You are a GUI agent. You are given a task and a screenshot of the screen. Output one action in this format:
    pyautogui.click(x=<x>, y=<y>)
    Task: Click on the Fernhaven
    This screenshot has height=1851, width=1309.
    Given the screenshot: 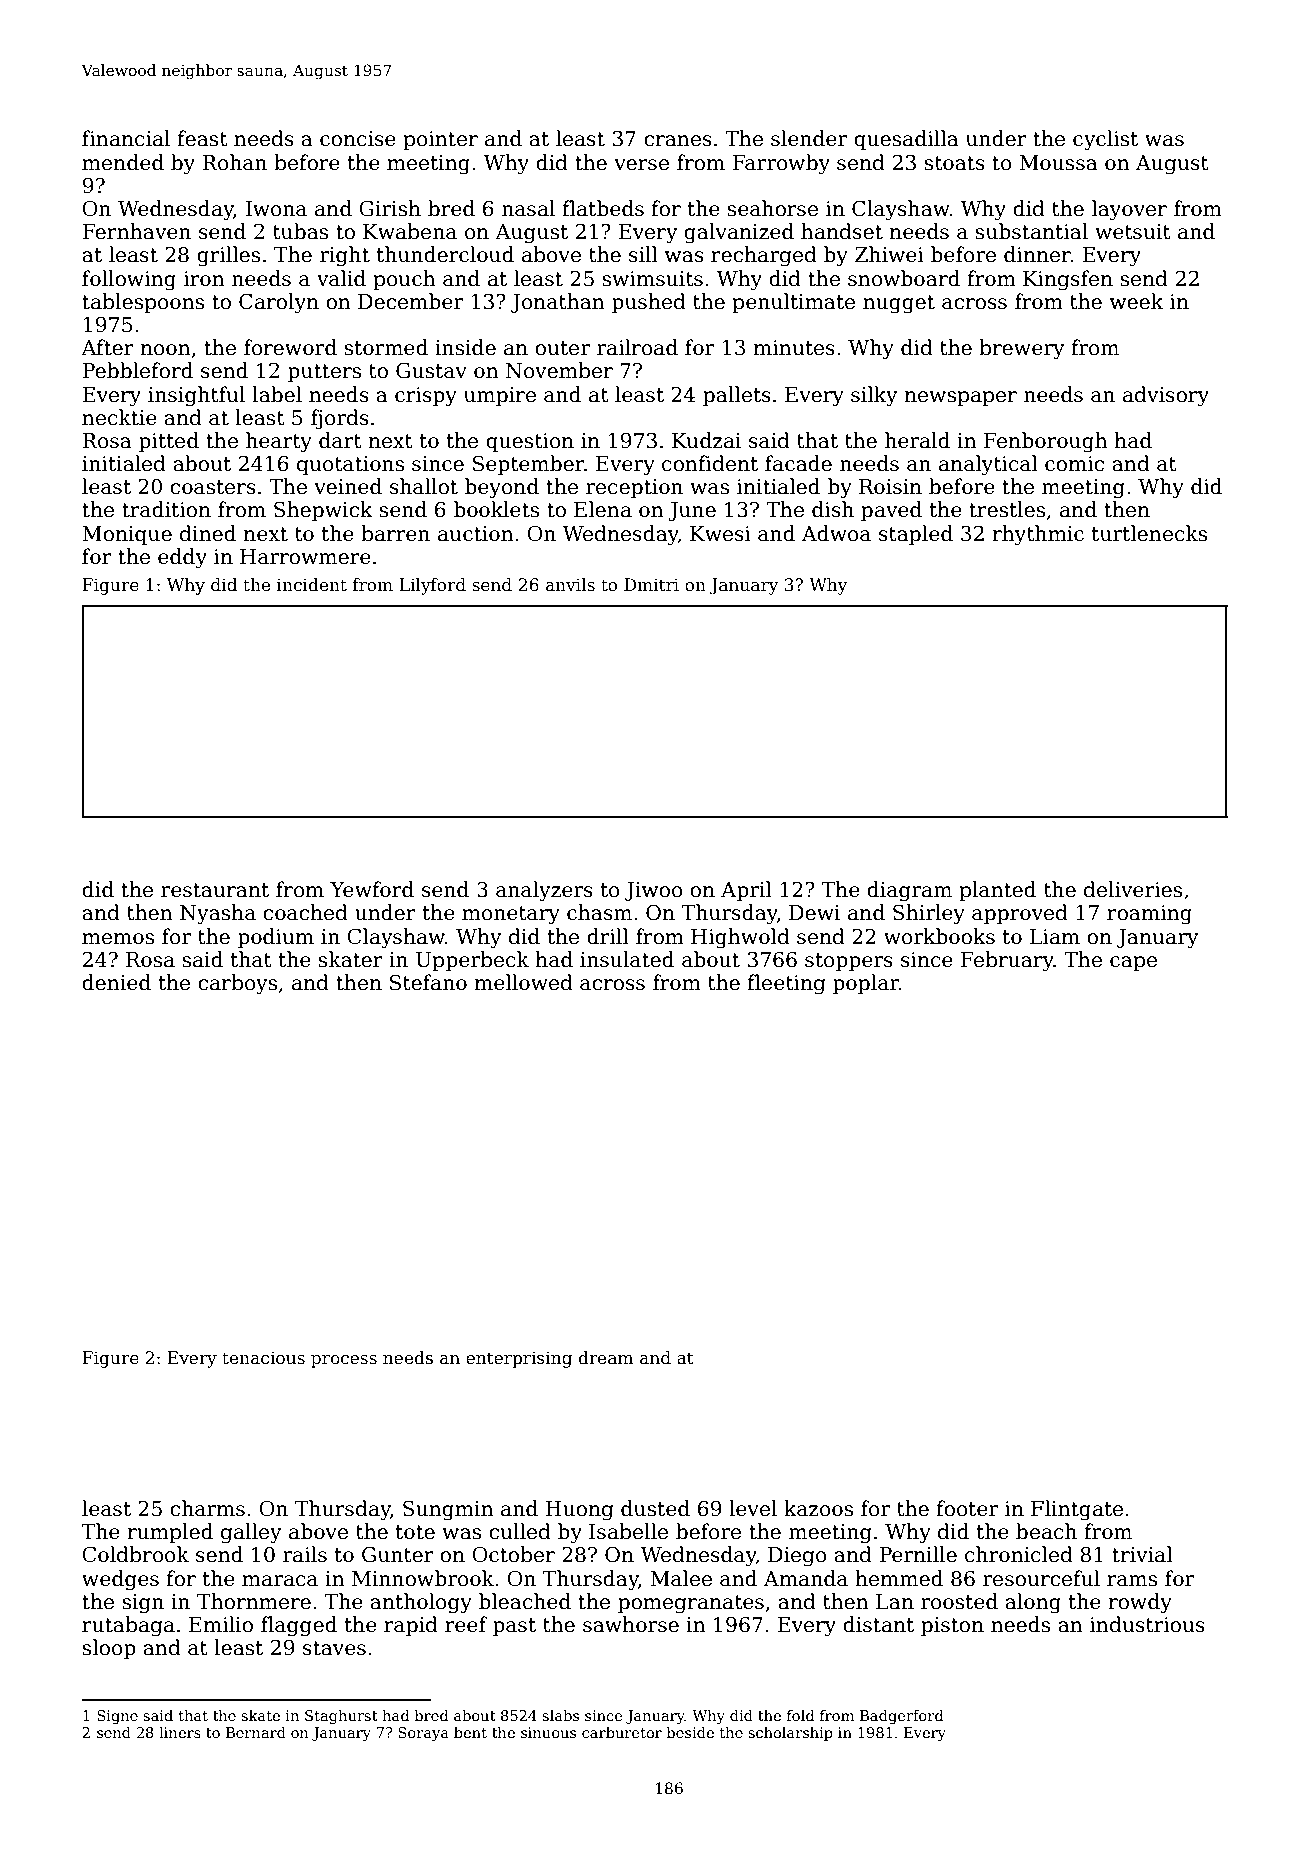 What is the action you would take?
    pyautogui.click(x=136, y=231)
